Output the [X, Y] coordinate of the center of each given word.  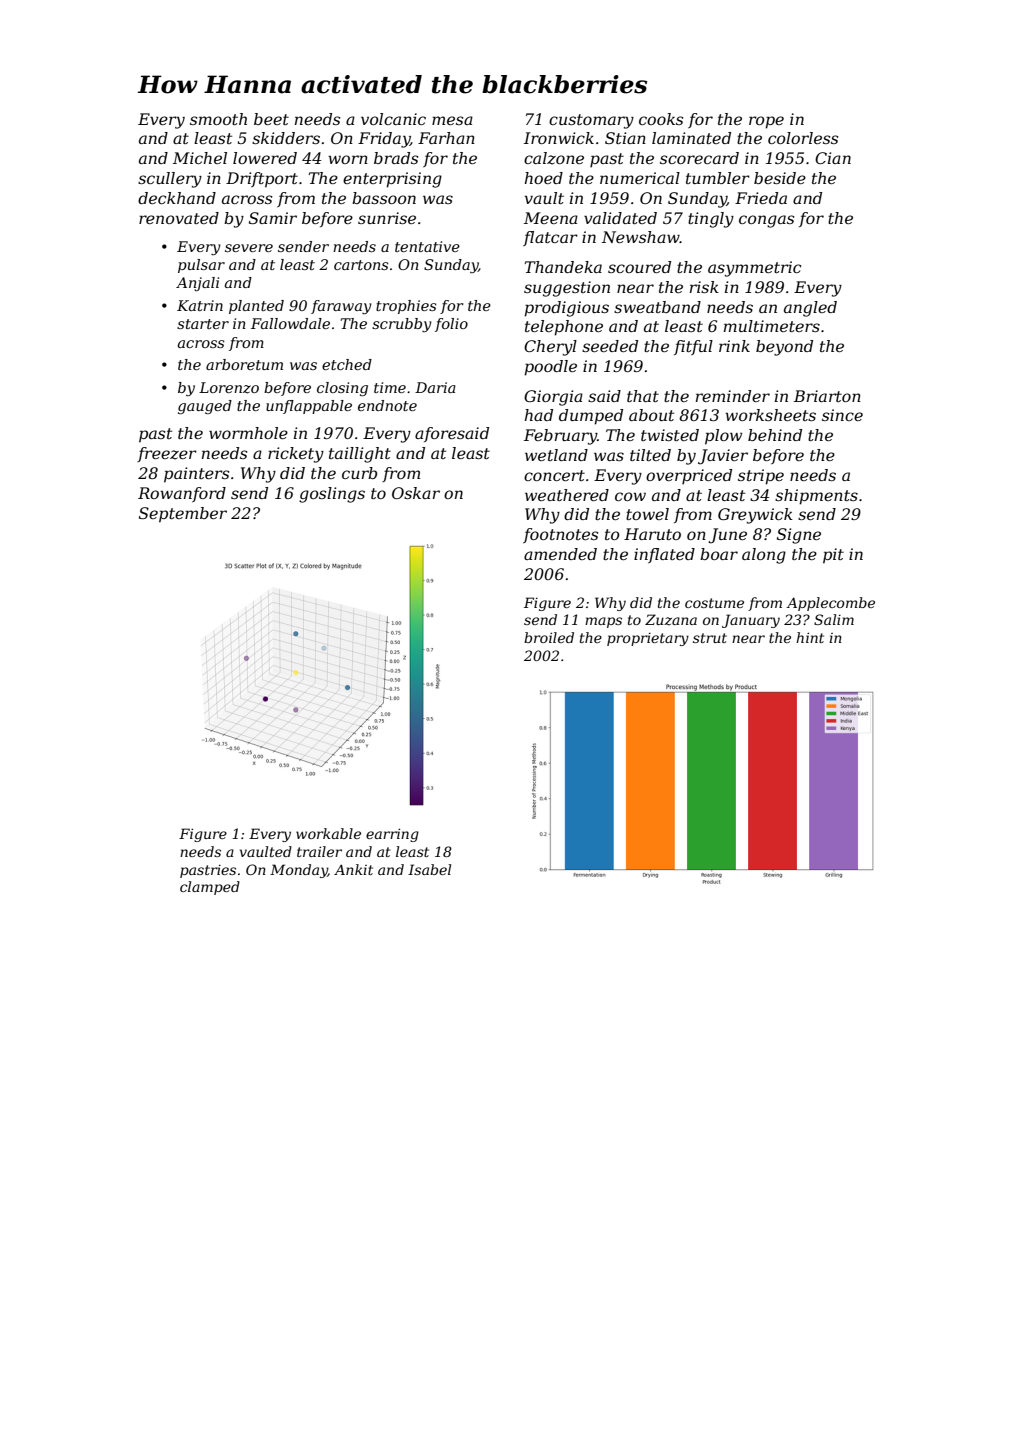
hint [810, 637]
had [539, 415]
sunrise [387, 218]
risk [704, 287]
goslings [332, 495]
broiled [549, 637]
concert [554, 475]
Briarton [827, 396]
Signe [799, 536]
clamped [210, 888]
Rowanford [182, 494]
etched [347, 364]
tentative [427, 246]
